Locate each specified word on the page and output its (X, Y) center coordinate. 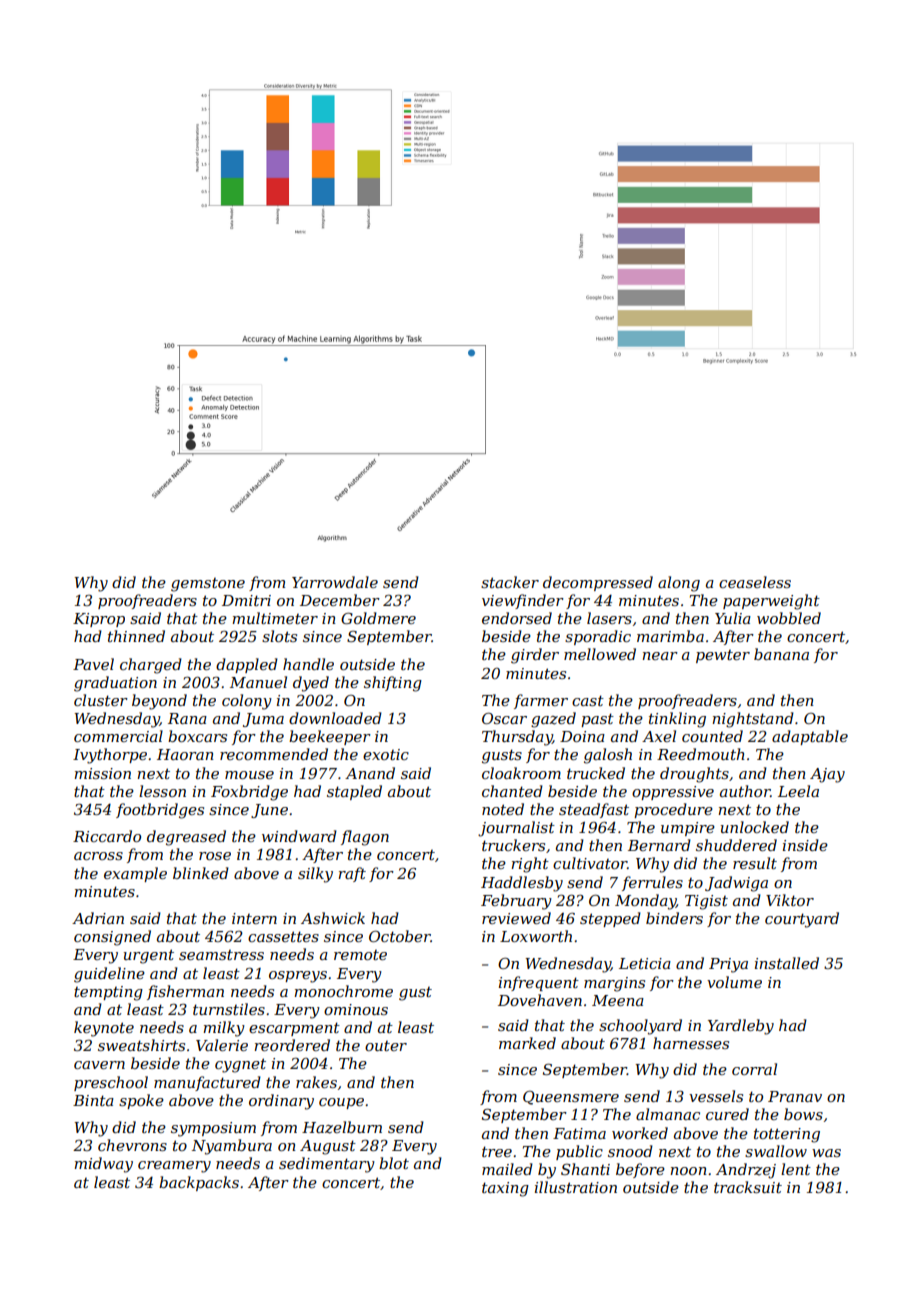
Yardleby (741, 1027)
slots (279, 636)
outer (386, 1046)
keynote (104, 1029)
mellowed (600, 654)
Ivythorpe (110, 756)
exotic (386, 754)
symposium (213, 1129)
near (660, 656)
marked (527, 1043)
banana (781, 654)
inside (805, 845)
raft (352, 874)
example (135, 874)
